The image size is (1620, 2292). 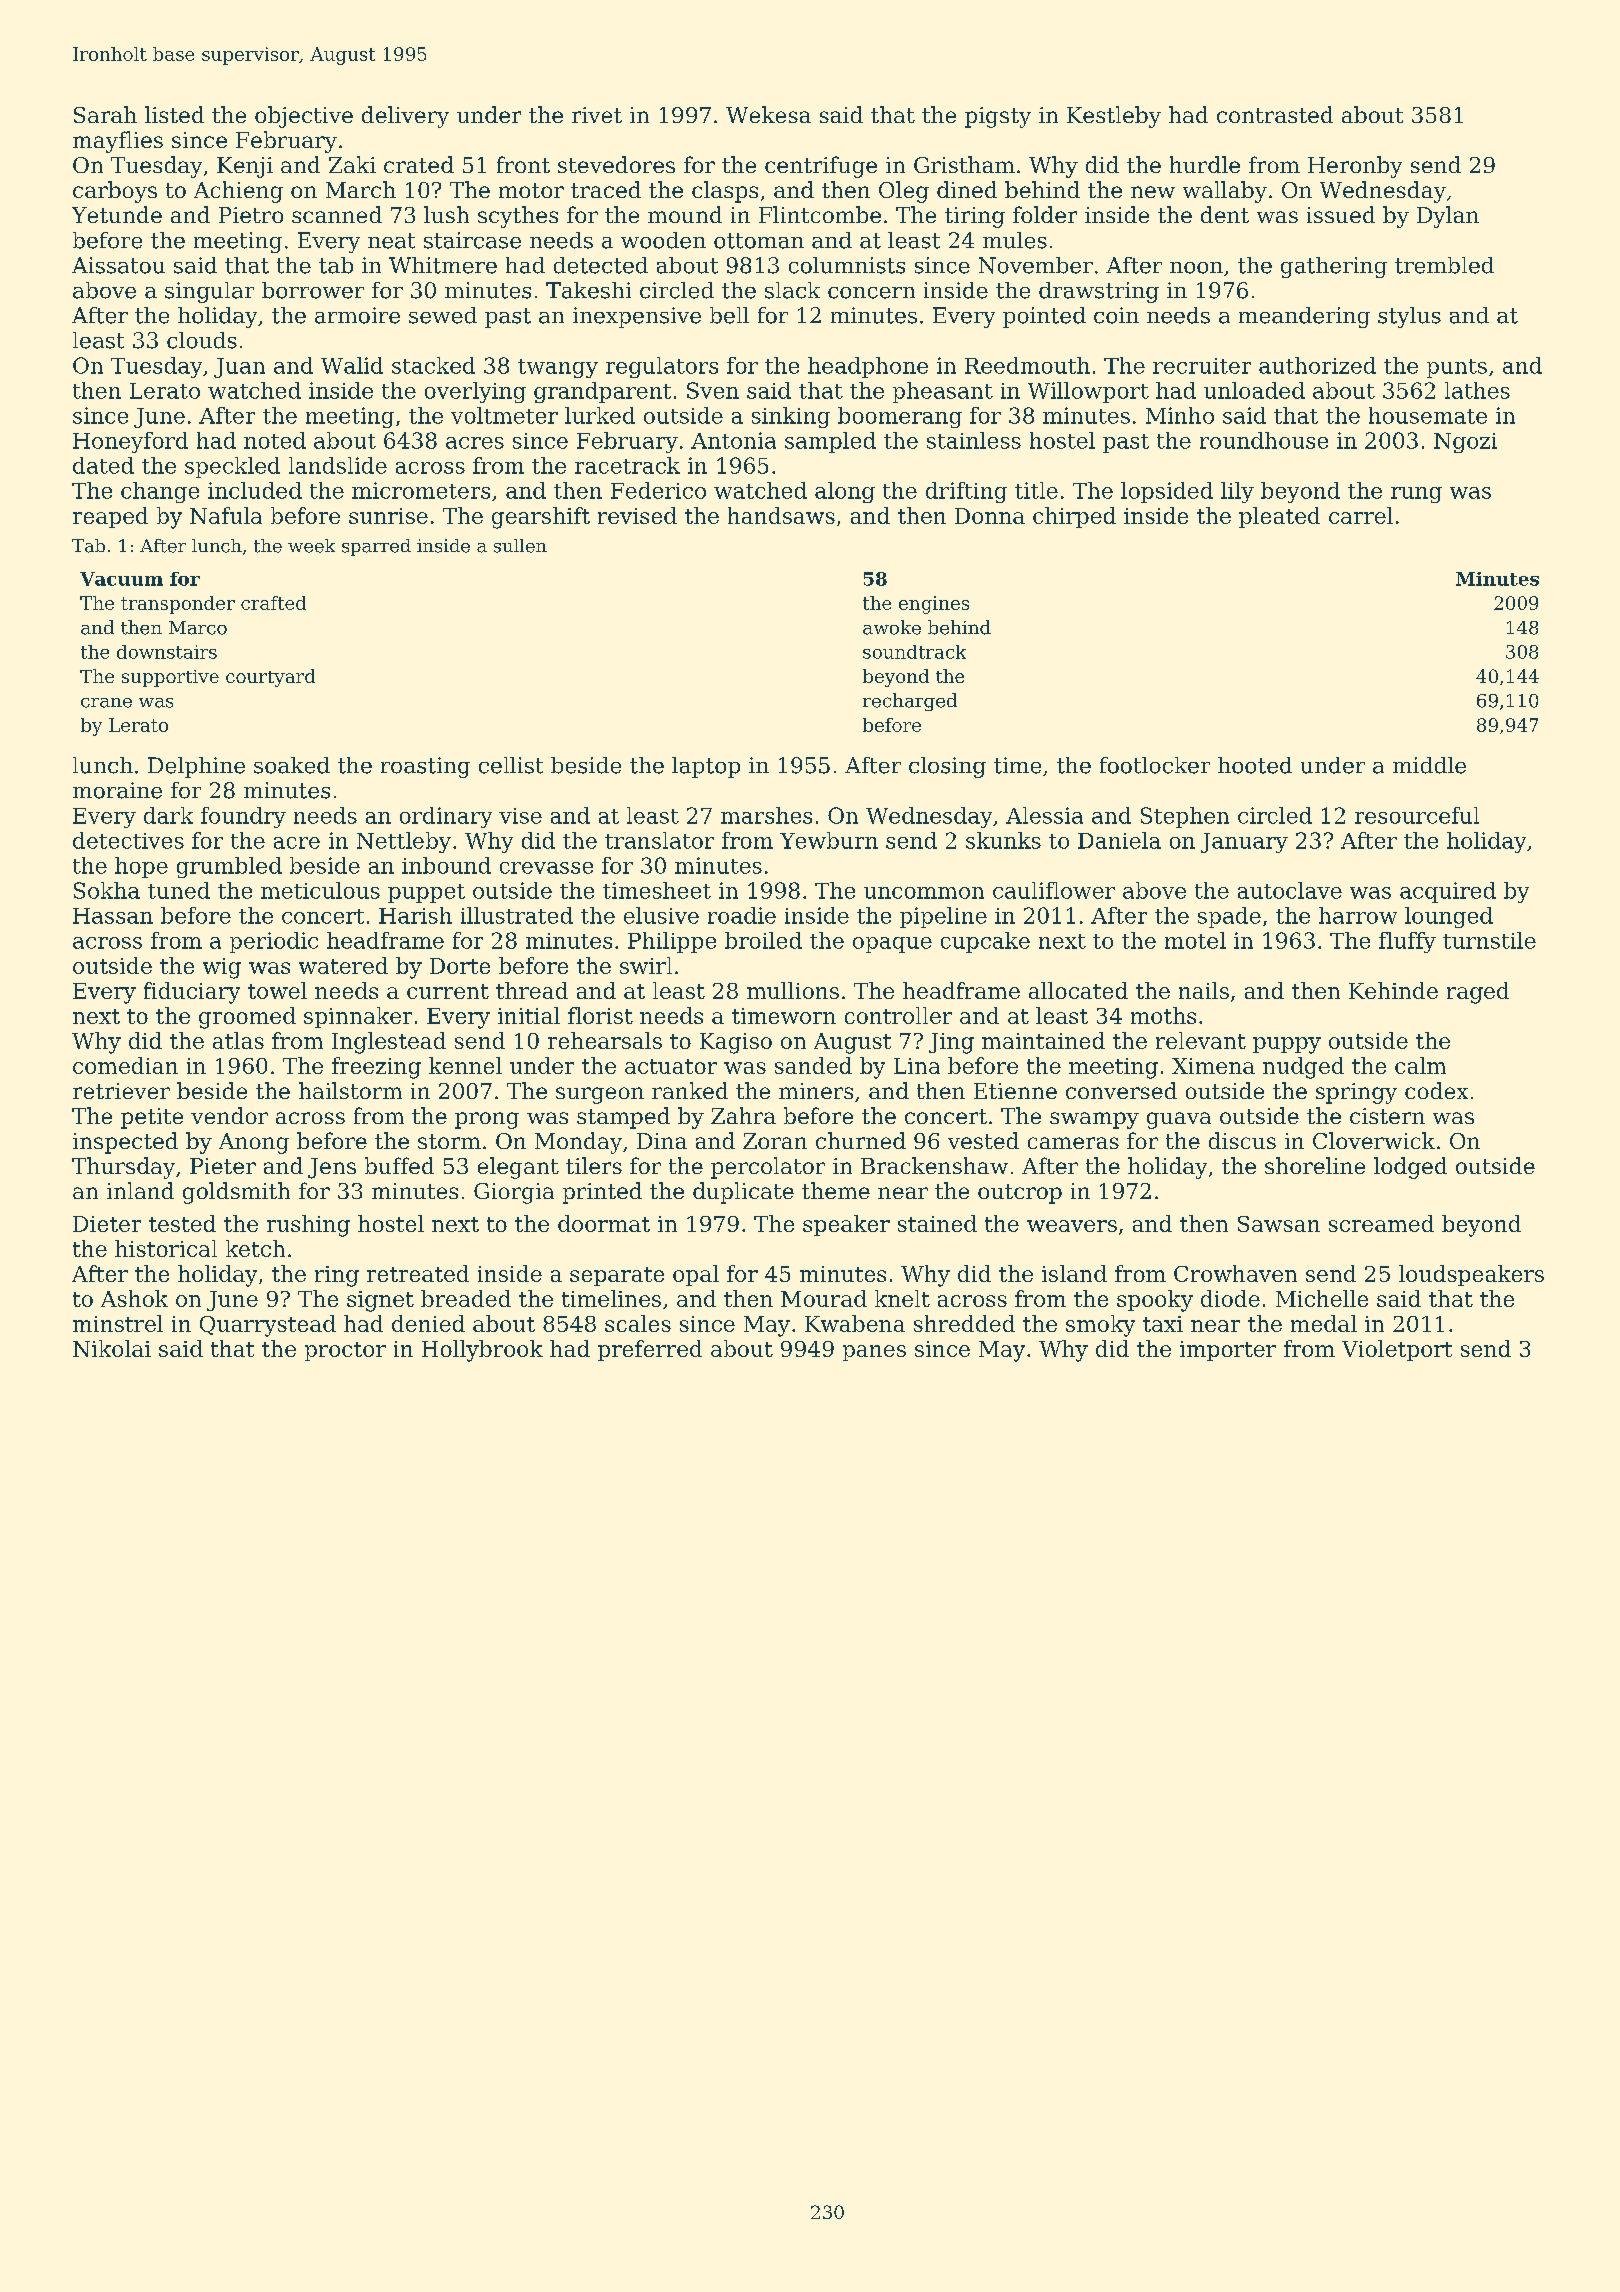 What do you see at coordinates (1361, 515) in the document?
I see `carrel` at bounding box center [1361, 515].
